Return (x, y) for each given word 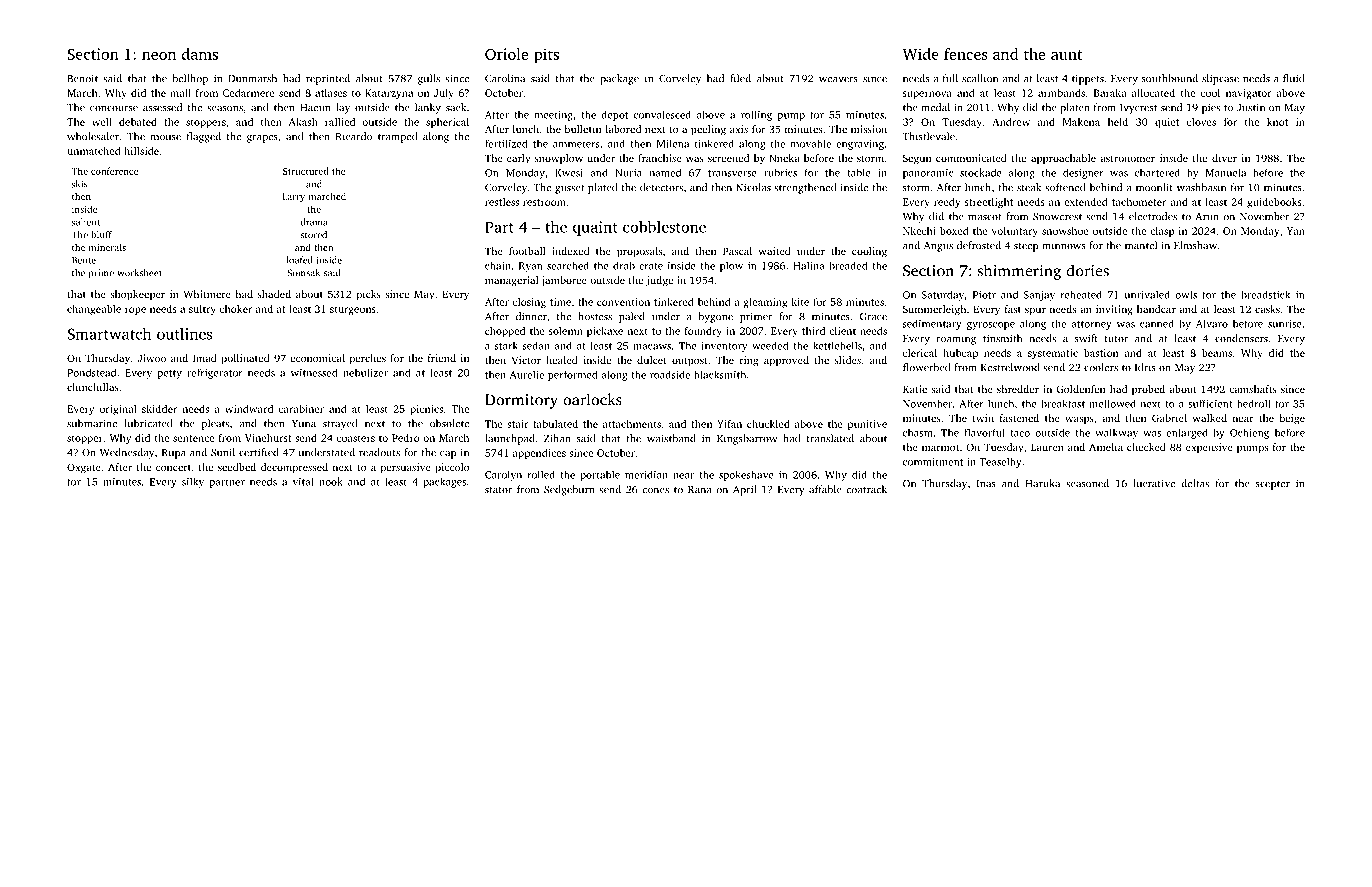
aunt (1066, 55)
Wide (921, 54)
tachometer (1139, 202)
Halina (809, 265)
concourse (114, 109)
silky (193, 482)
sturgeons (353, 310)
